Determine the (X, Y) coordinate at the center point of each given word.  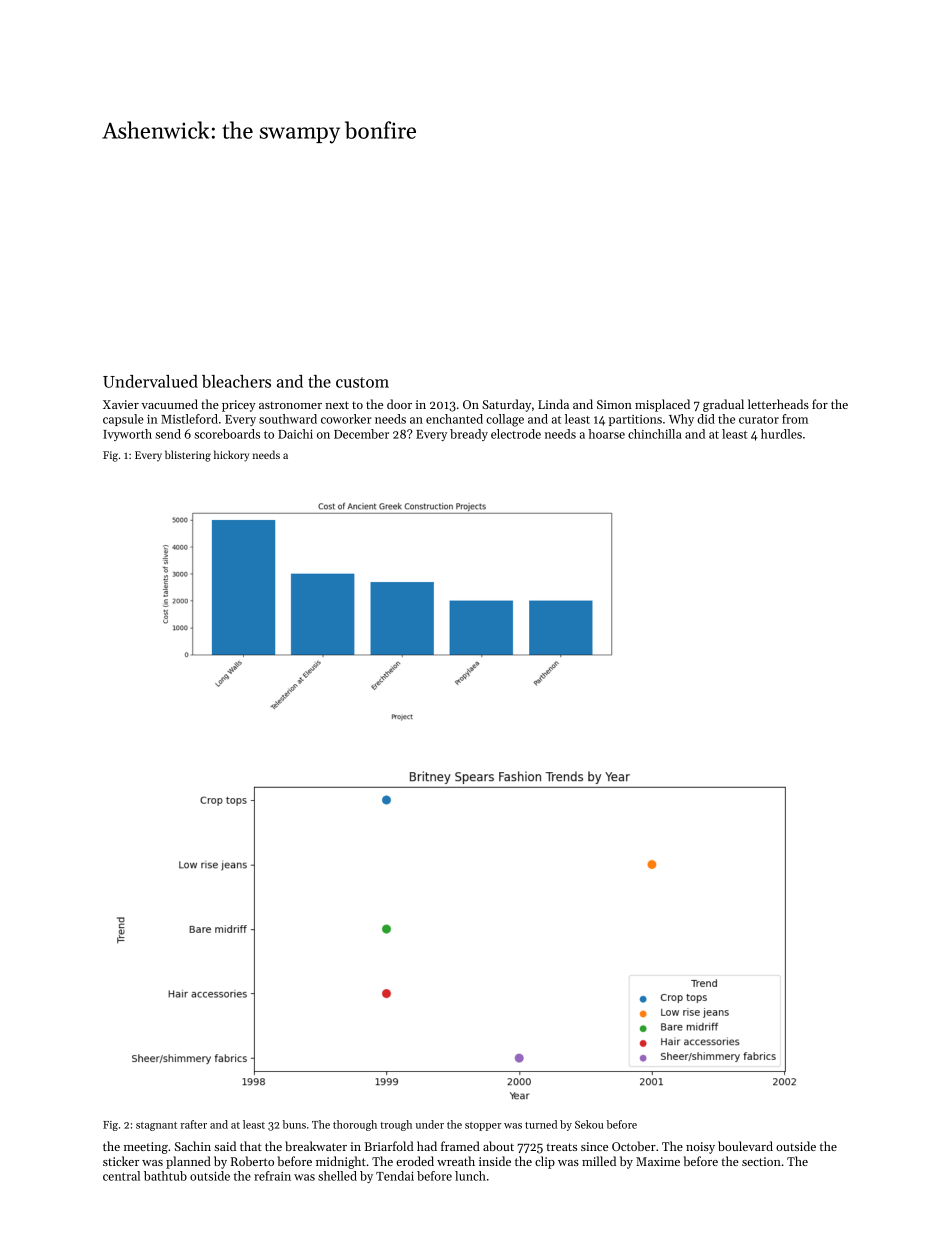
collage (505, 420)
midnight (341, 1162)
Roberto (252, 1161)
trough (396, 1125)
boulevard (745, 1146)
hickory (231, 456)
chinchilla (655, 434)
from (795, 419)
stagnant (156, 1126)
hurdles (781, 434)
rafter (193, 1124)
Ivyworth (127, 435)
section (761, 1161)
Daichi (295, 434)
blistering (188, 456)
